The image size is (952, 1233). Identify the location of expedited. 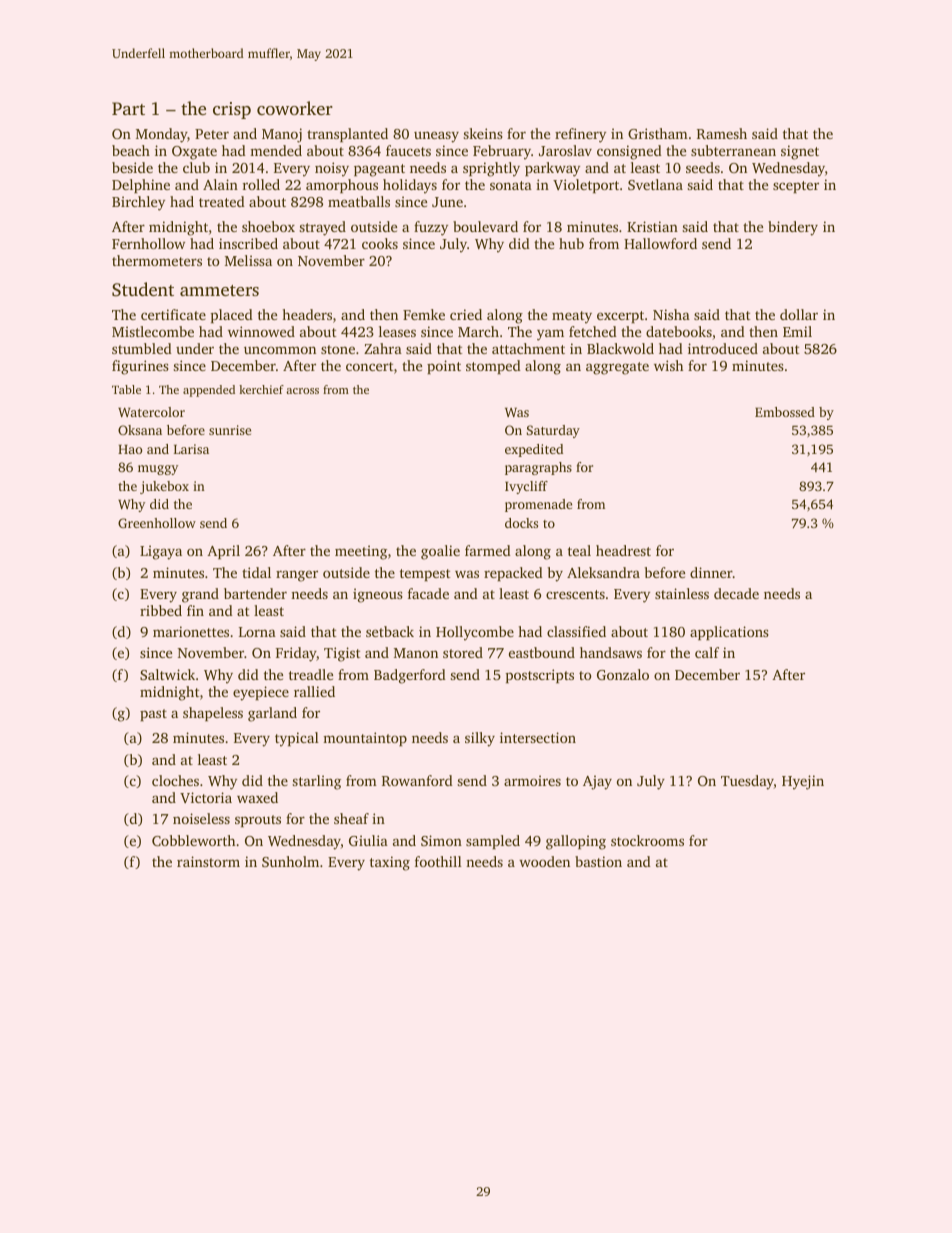
(534, 450).
